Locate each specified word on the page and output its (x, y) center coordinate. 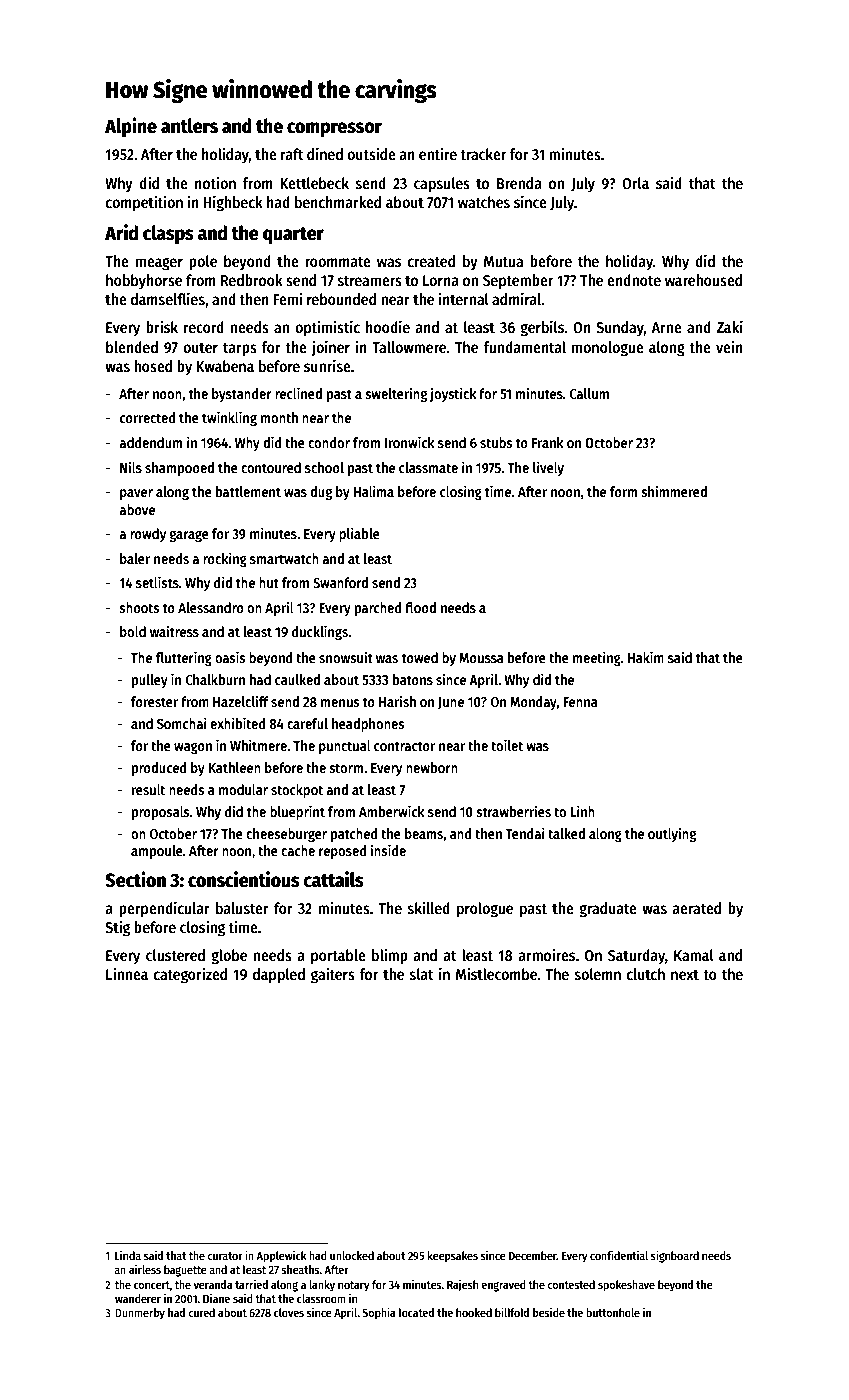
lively (548, 468)
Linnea (127, 973)
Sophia (379, 1313)
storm (346, 768)
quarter (293, 235)
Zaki (730, 326)
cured (201, 1312)
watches (484, 202)
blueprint (297, 812)
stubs (496, 442)
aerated (696, 908)
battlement (248, 491)
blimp (390, 956)
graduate (608, 910)
